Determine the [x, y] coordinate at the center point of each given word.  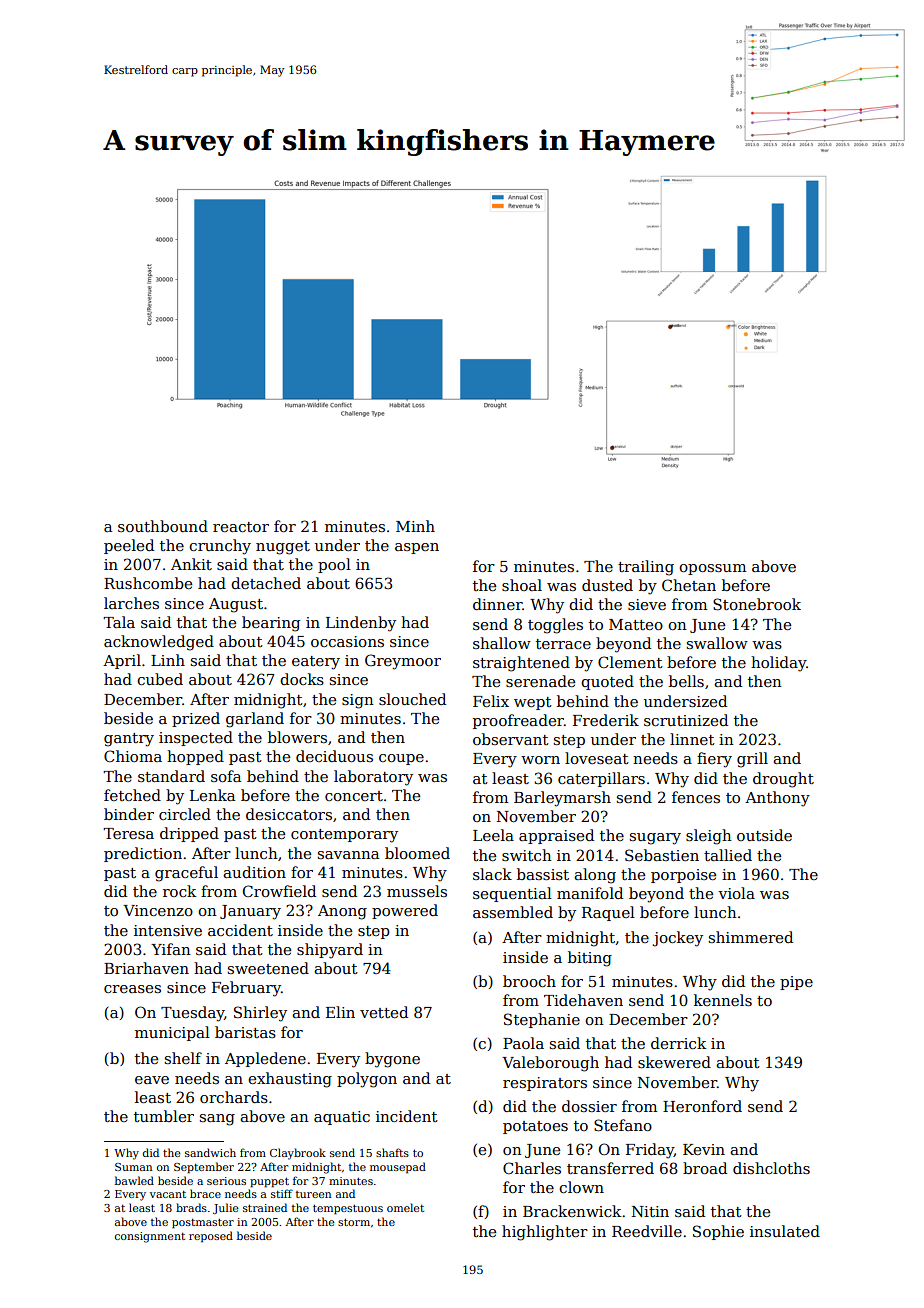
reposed [211, 1237]
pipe [796, 983]
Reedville [647, 1231]
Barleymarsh [562, 799]
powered [405, 911]
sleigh [709, 837]
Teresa [128, 833]
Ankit [191, 564]
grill [752, 760]
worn [540, 760]
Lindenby [361, 624]
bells [686, 681]
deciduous [334, 756]
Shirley [260, 1014]
